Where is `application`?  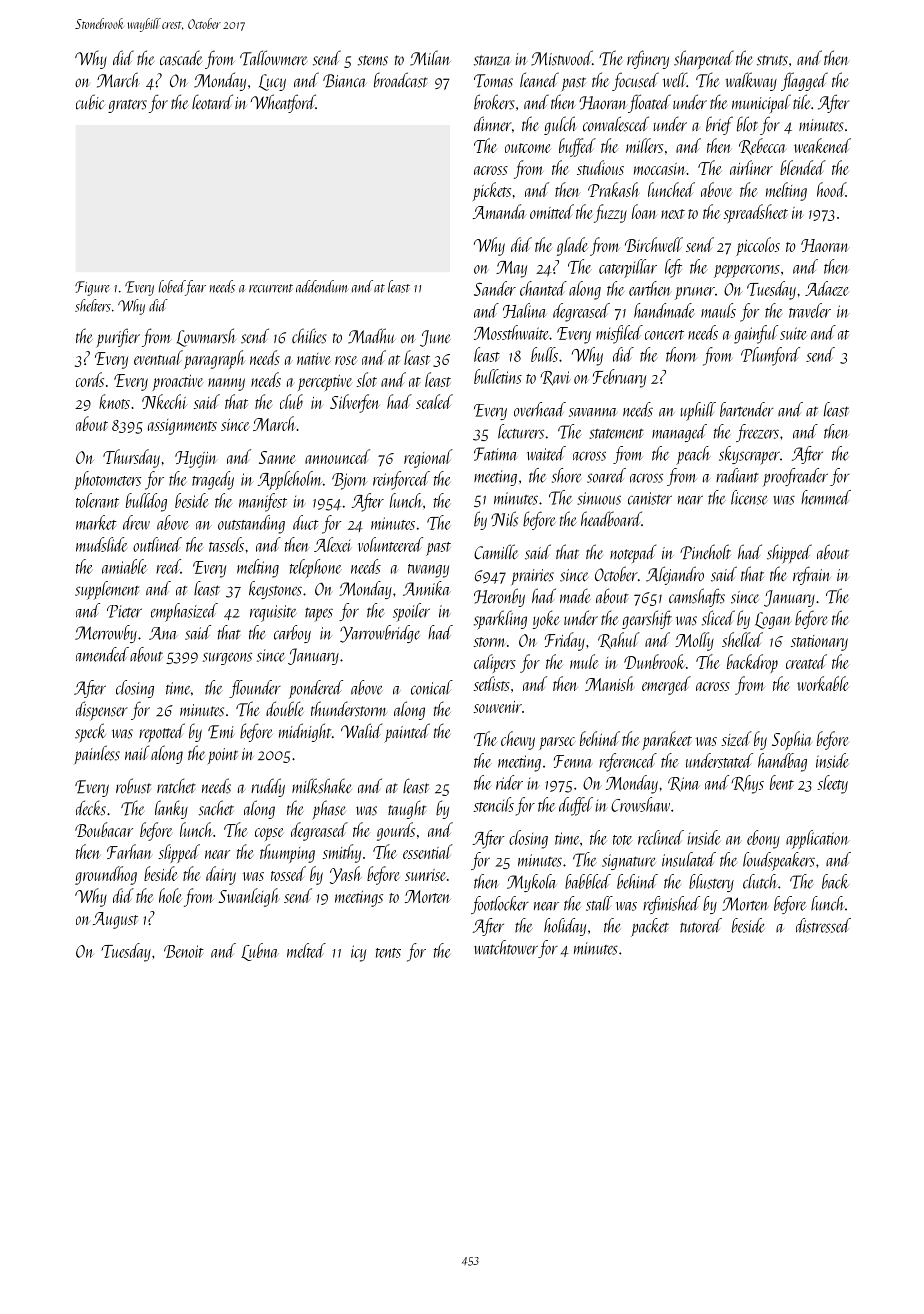 application is located at coordinates (817, 839).
